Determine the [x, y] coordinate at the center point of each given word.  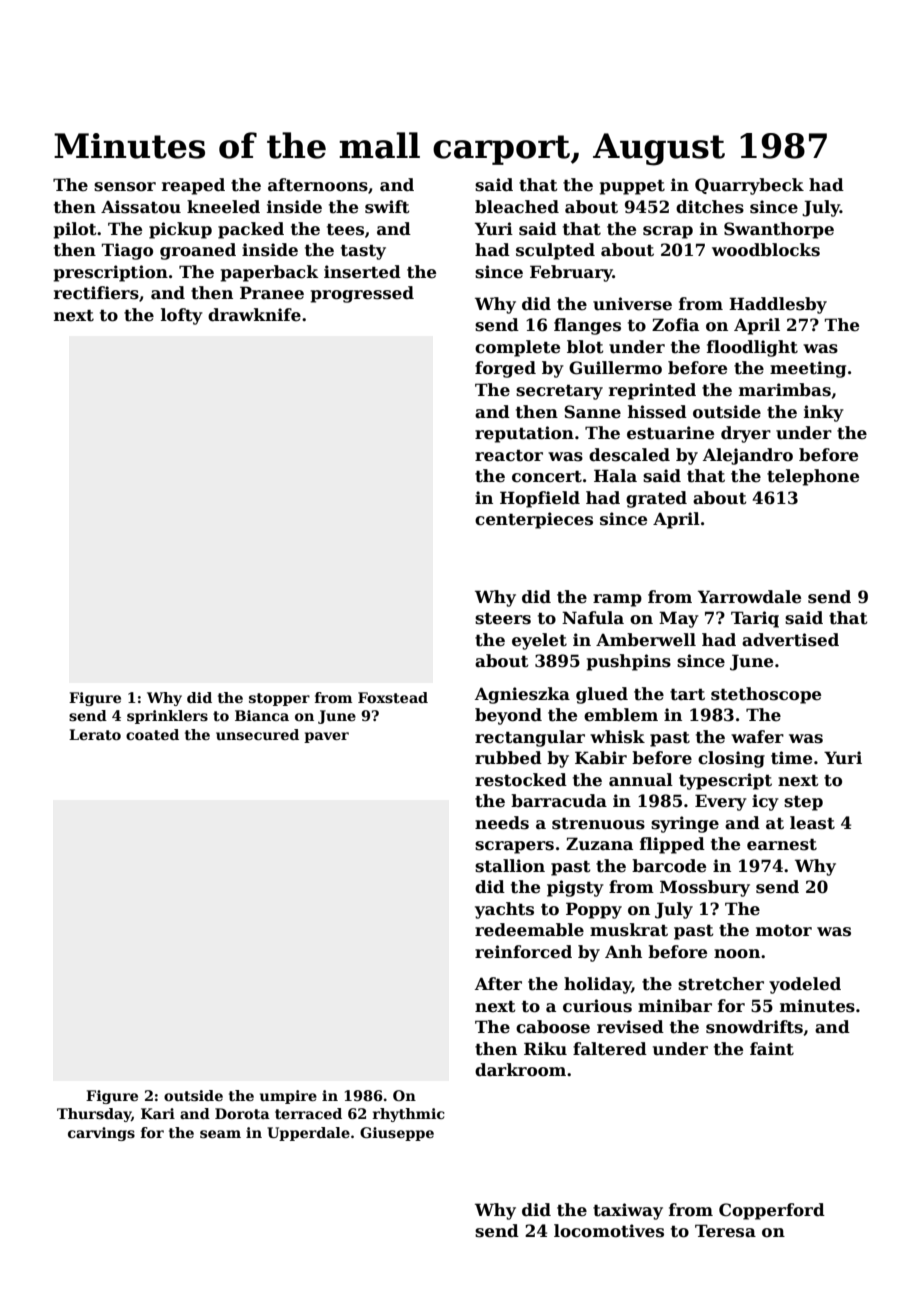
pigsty [575, 888]
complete [517, 348]
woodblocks [766, 250]
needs [502, 823]
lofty [182, 316]
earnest [782, 845]
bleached [517, 207]
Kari [158, 1113]
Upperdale [308, 1134]
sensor [125, 187]
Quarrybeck [749, 186]
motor [784, 931]
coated [152, 734]
